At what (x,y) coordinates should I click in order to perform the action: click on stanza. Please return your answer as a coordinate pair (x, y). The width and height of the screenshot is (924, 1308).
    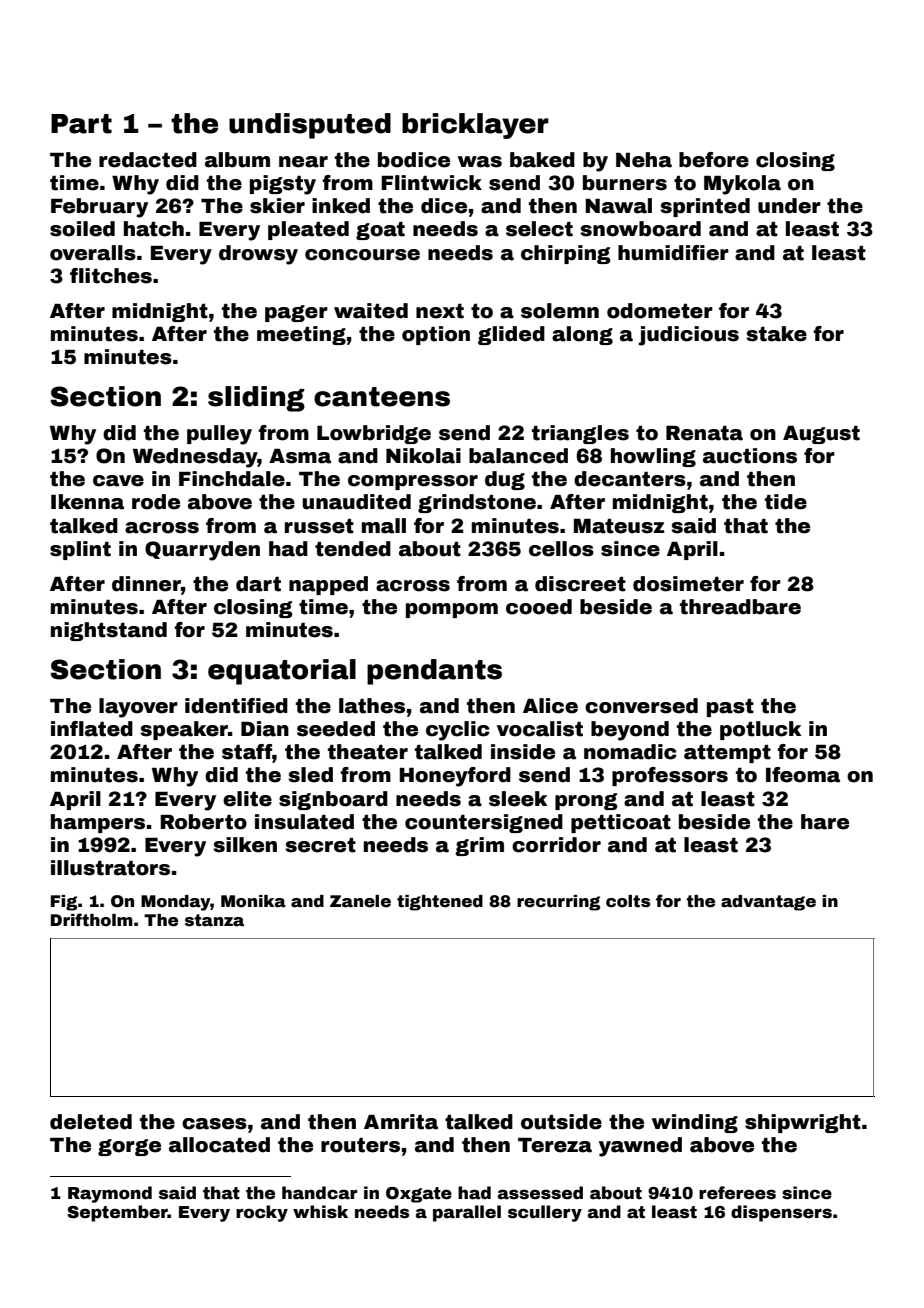
    Looking at the image, I should click on (214, 920).
